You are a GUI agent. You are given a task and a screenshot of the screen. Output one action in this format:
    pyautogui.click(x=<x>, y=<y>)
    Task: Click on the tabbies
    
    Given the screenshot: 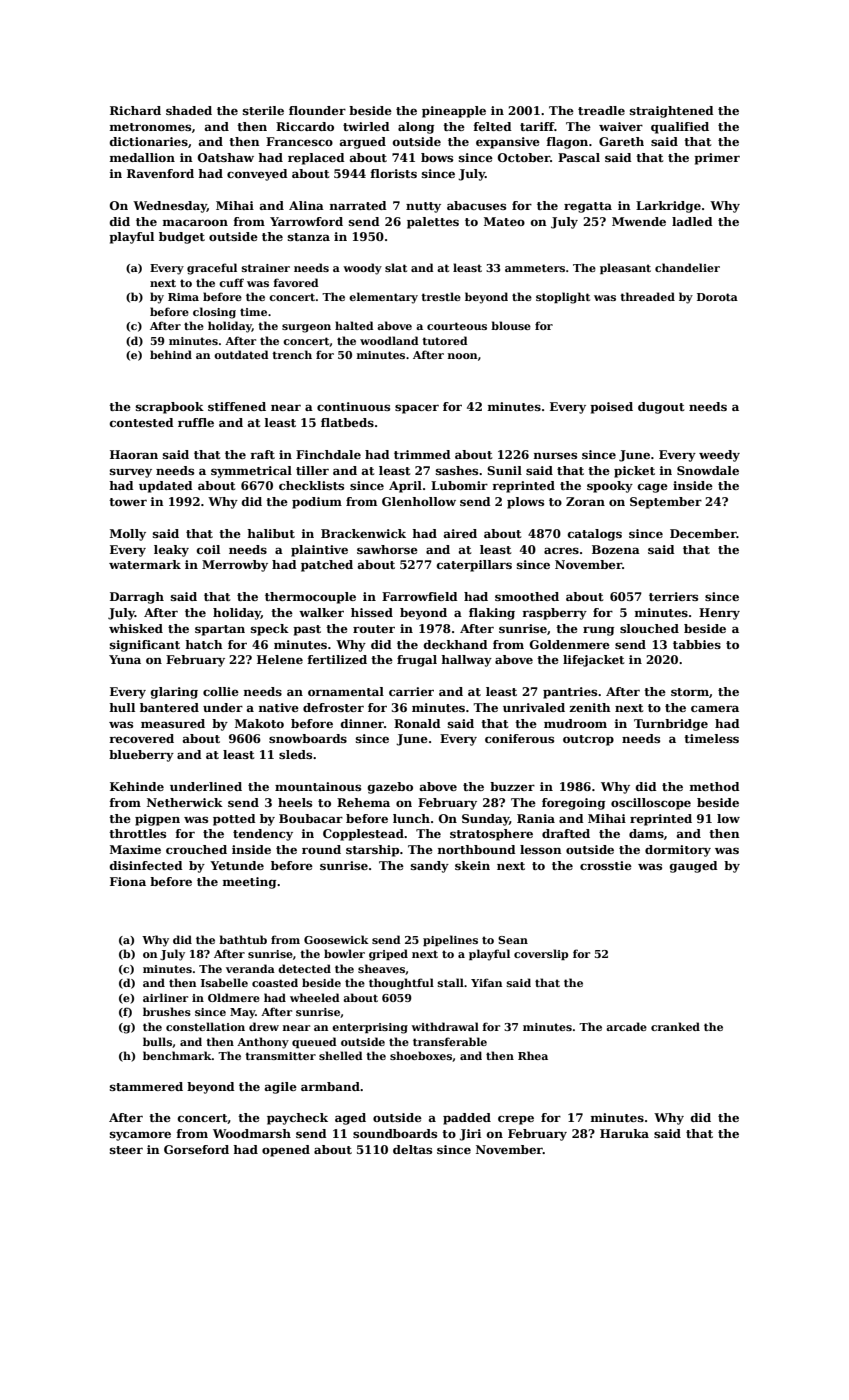 What is the action you would take?
    pyautogui.click(x=697, y=644)
